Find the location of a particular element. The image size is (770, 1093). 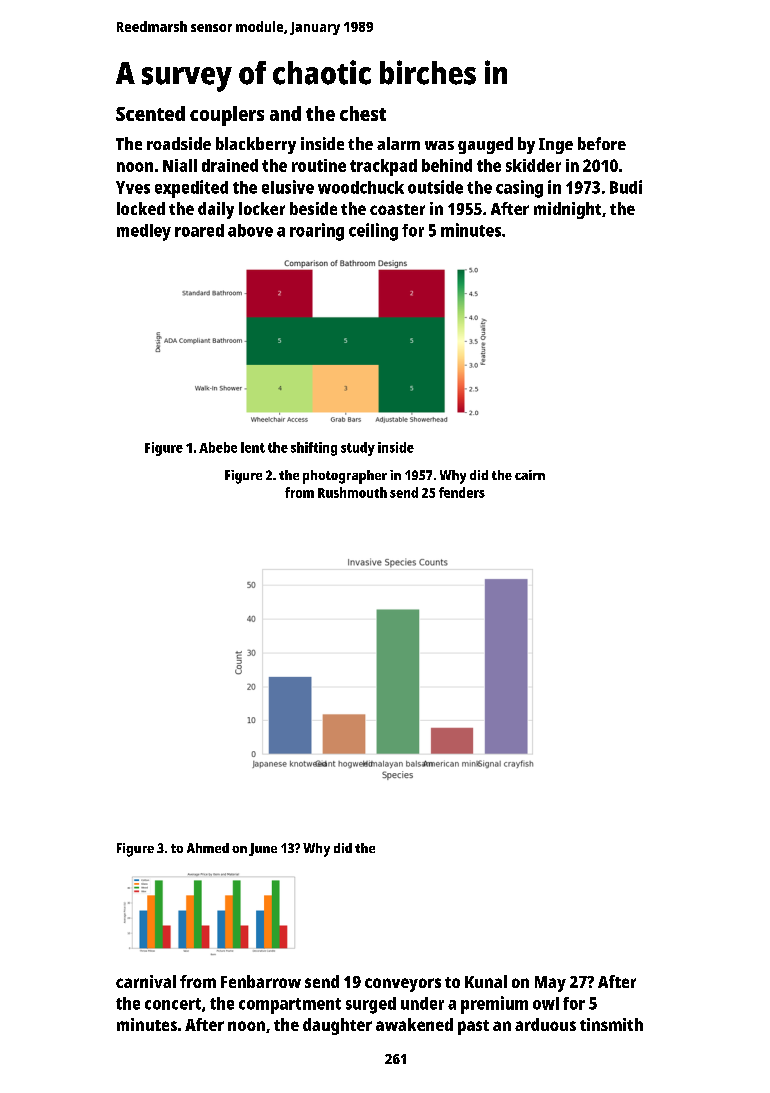

Kunal is located at coordinates (486, 981).
